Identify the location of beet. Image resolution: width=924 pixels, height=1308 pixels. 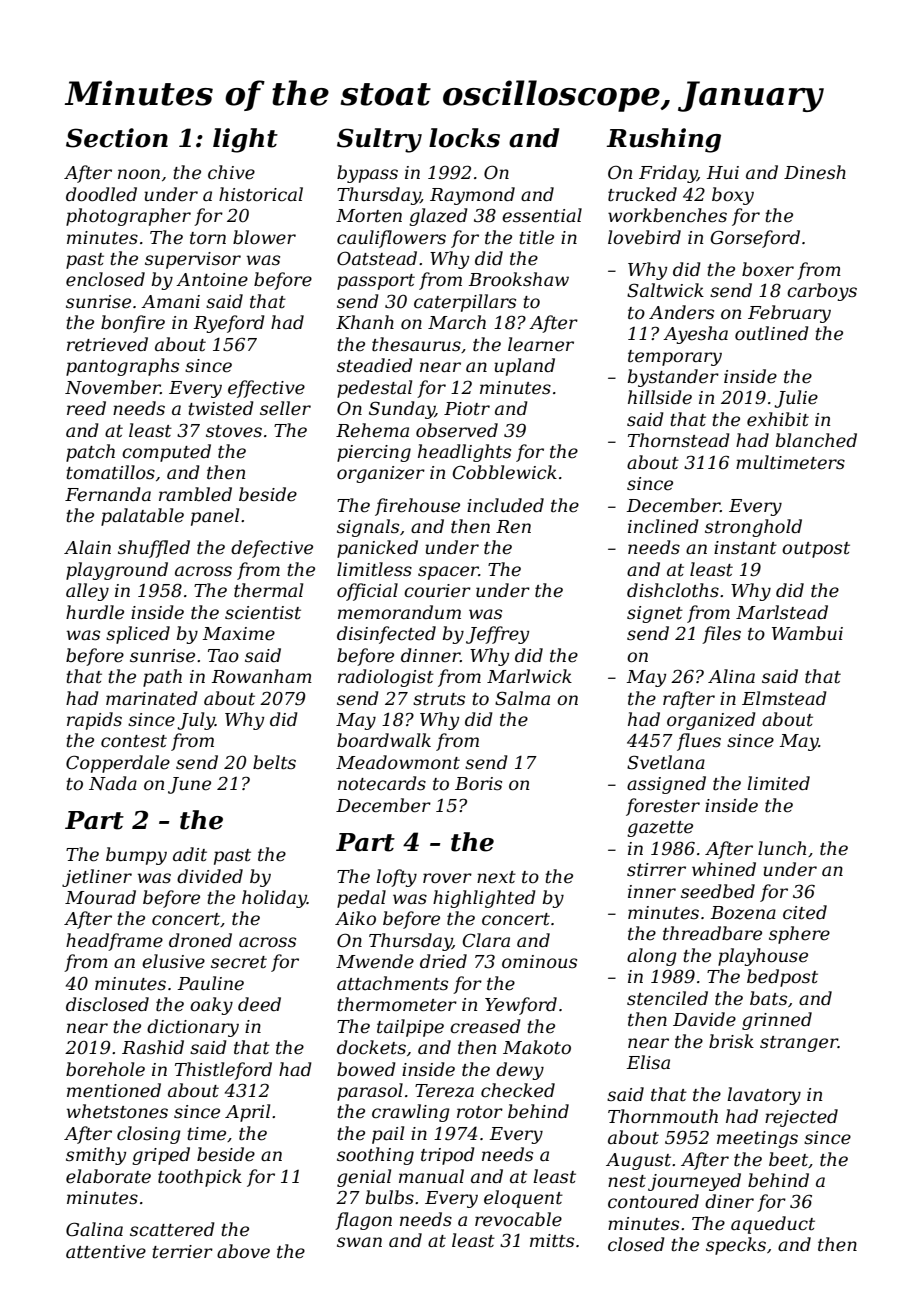
(788, 1159).
